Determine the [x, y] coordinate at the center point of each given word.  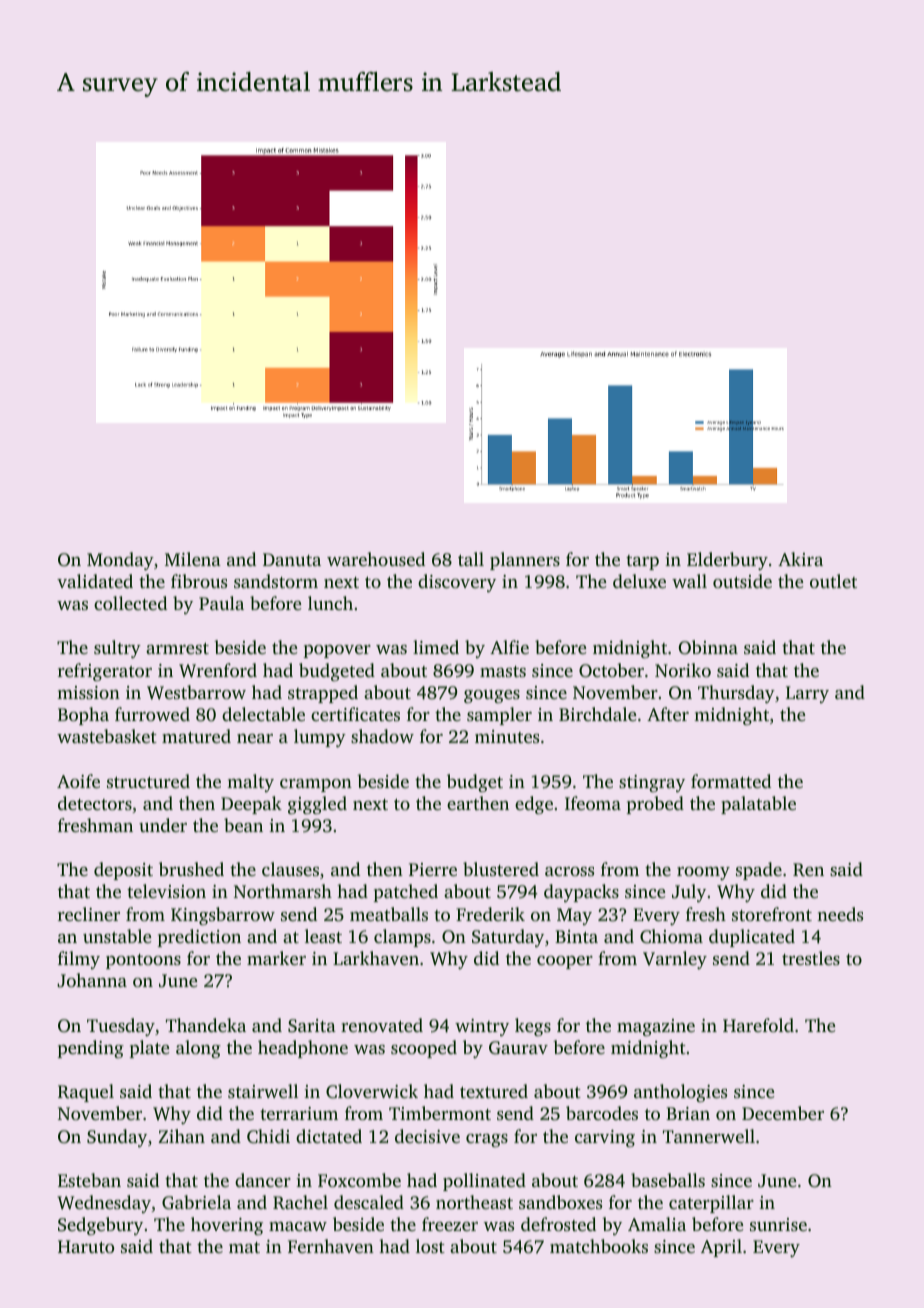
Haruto [86, 1246]
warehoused [376, 559]
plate [149, 1049]
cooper [565, 962]
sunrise [778, 1224]
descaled [369, 1202]
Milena [193, 559]
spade [759, 871]
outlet [833, 581]
